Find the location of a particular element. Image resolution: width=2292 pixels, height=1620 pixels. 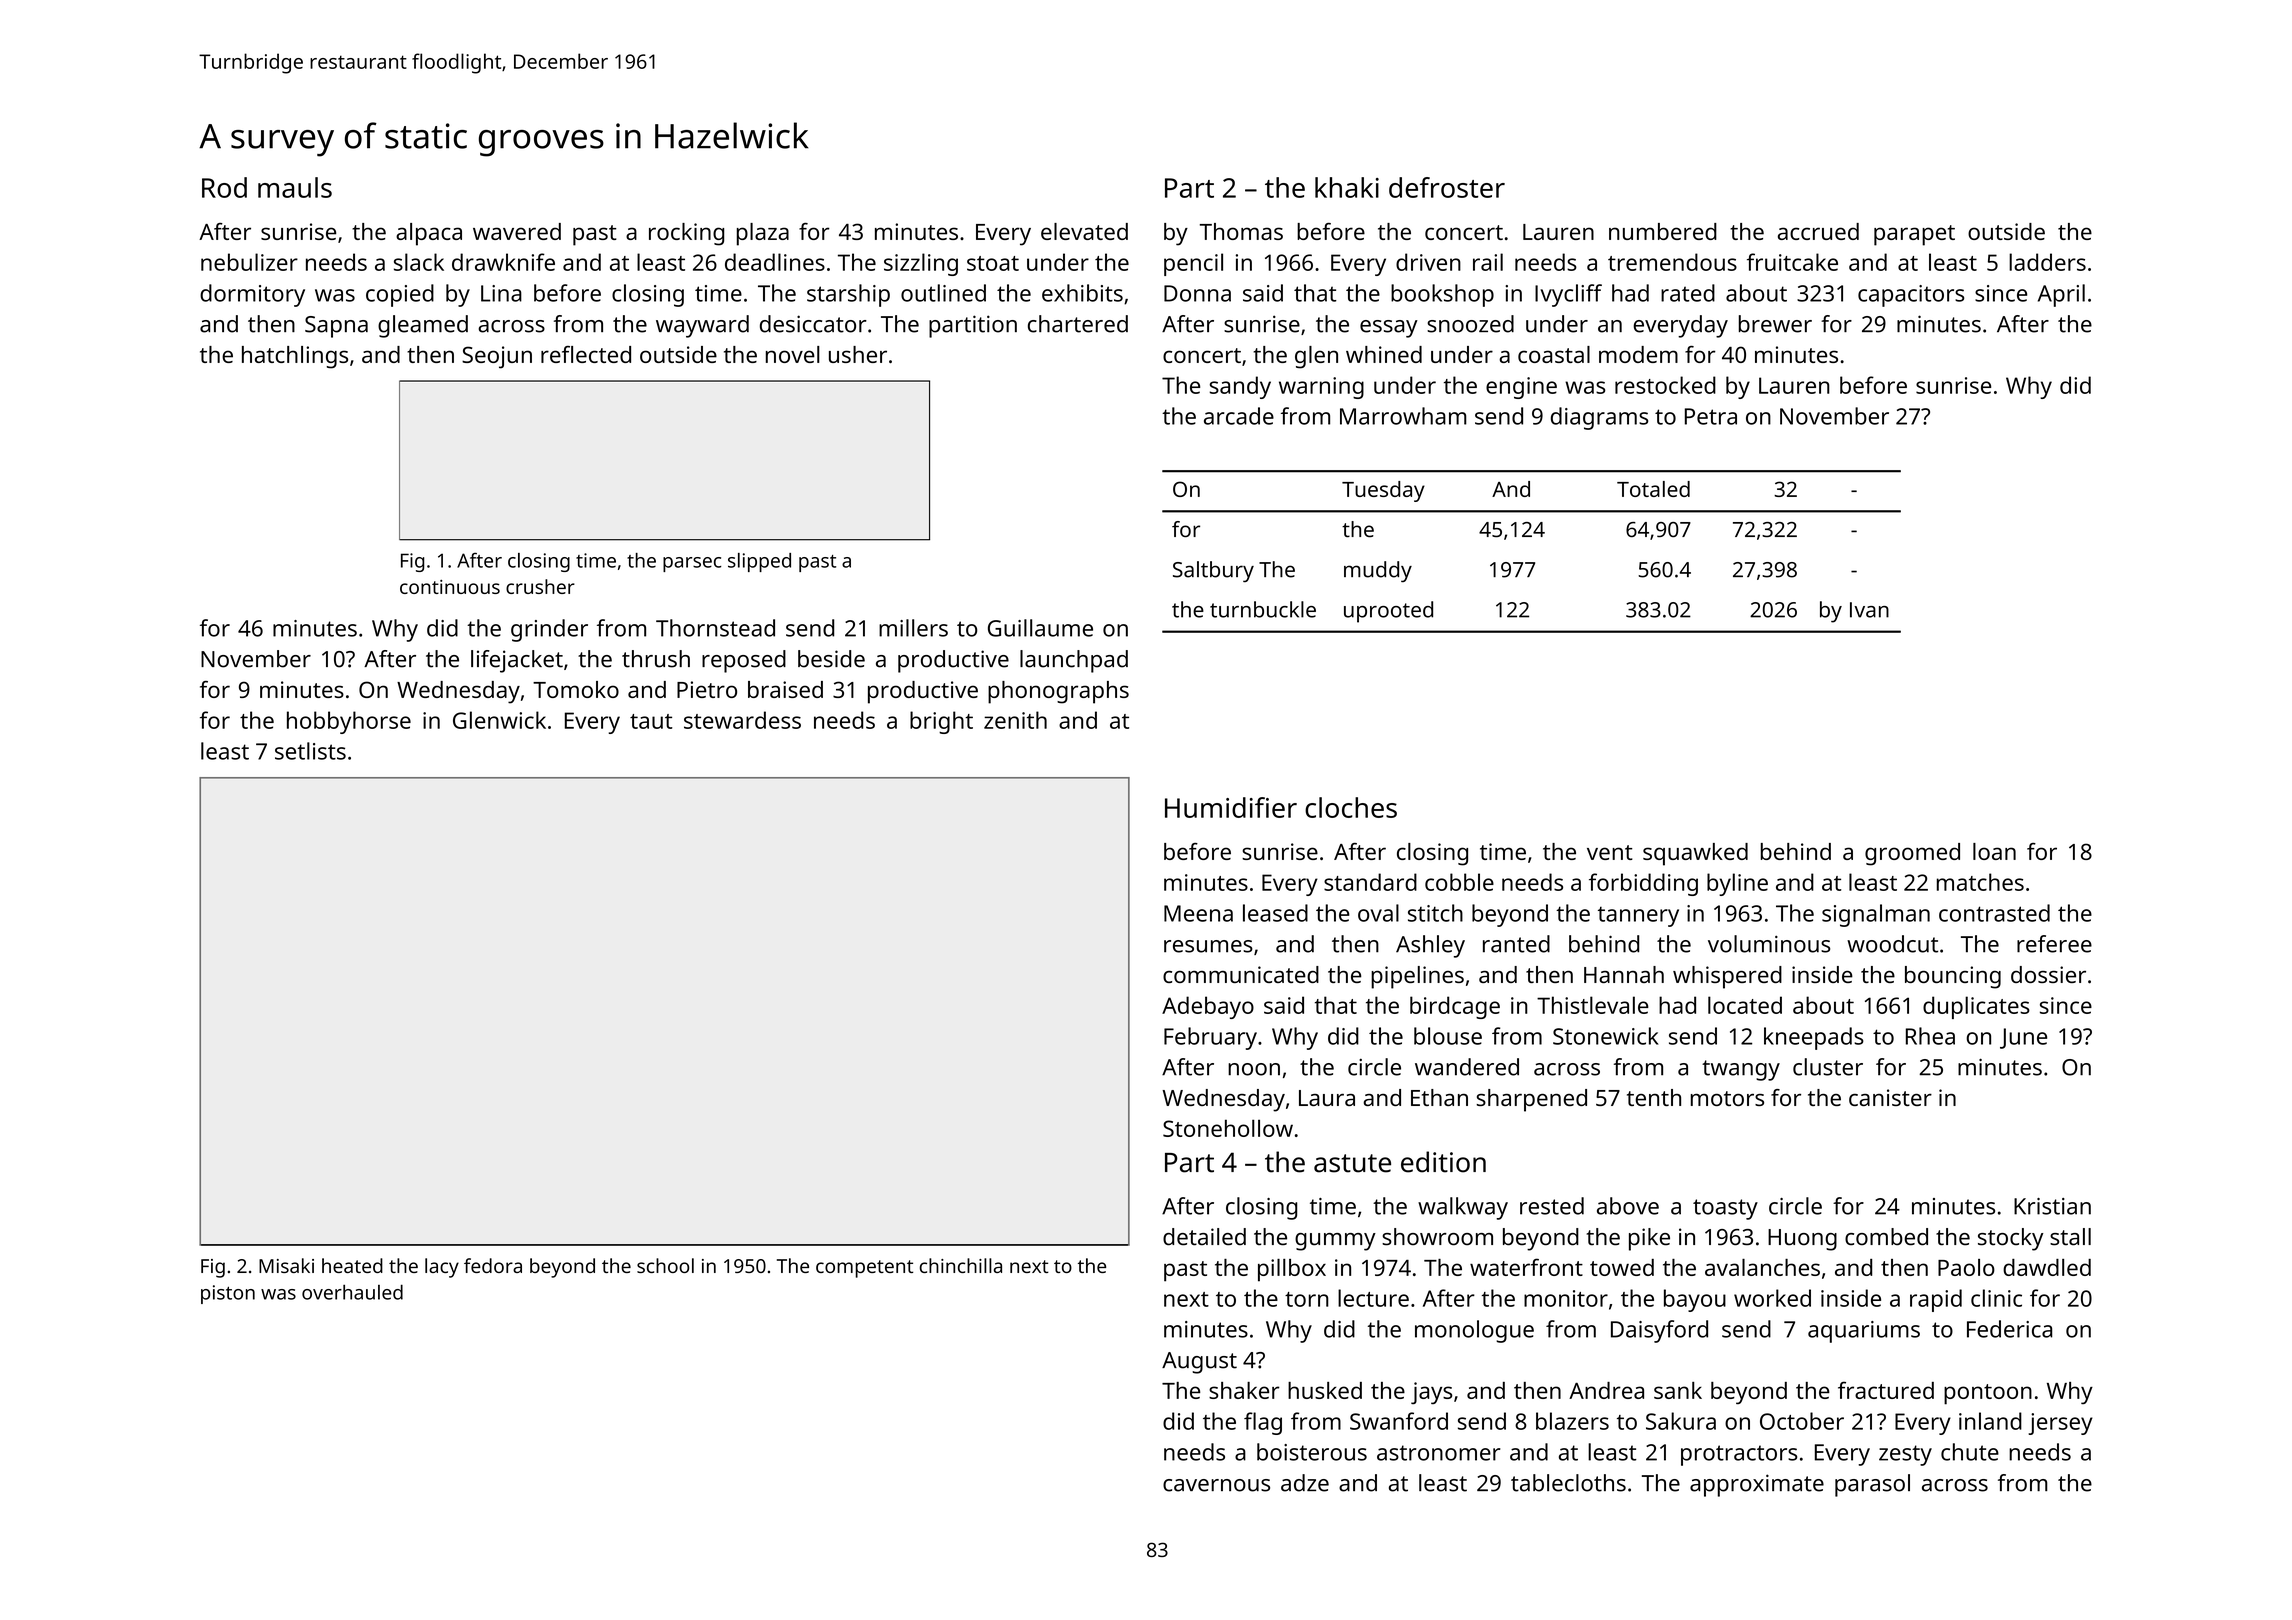

elevated is located at coordinates (1084, 231).
